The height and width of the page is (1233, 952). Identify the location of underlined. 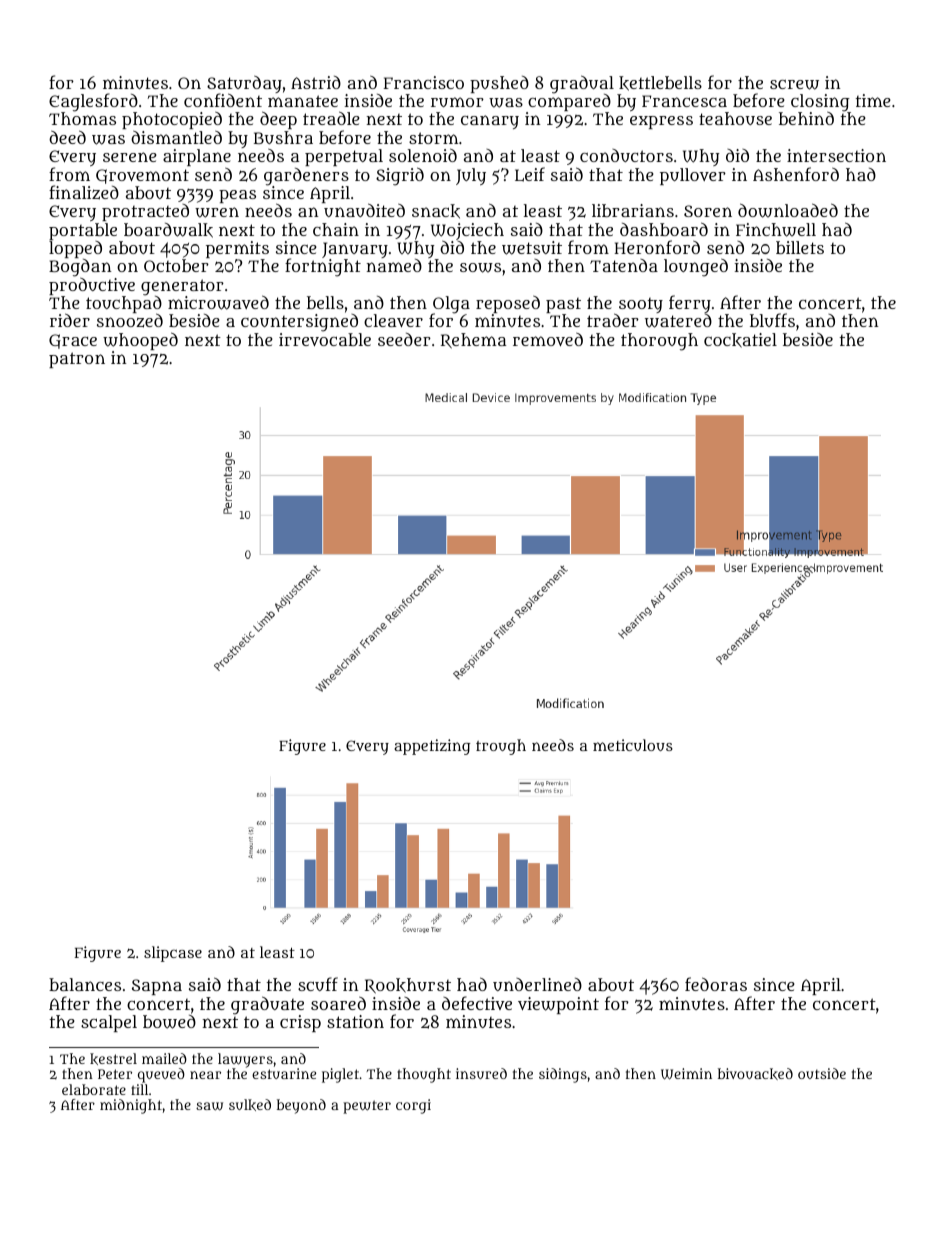
(537, 984).
